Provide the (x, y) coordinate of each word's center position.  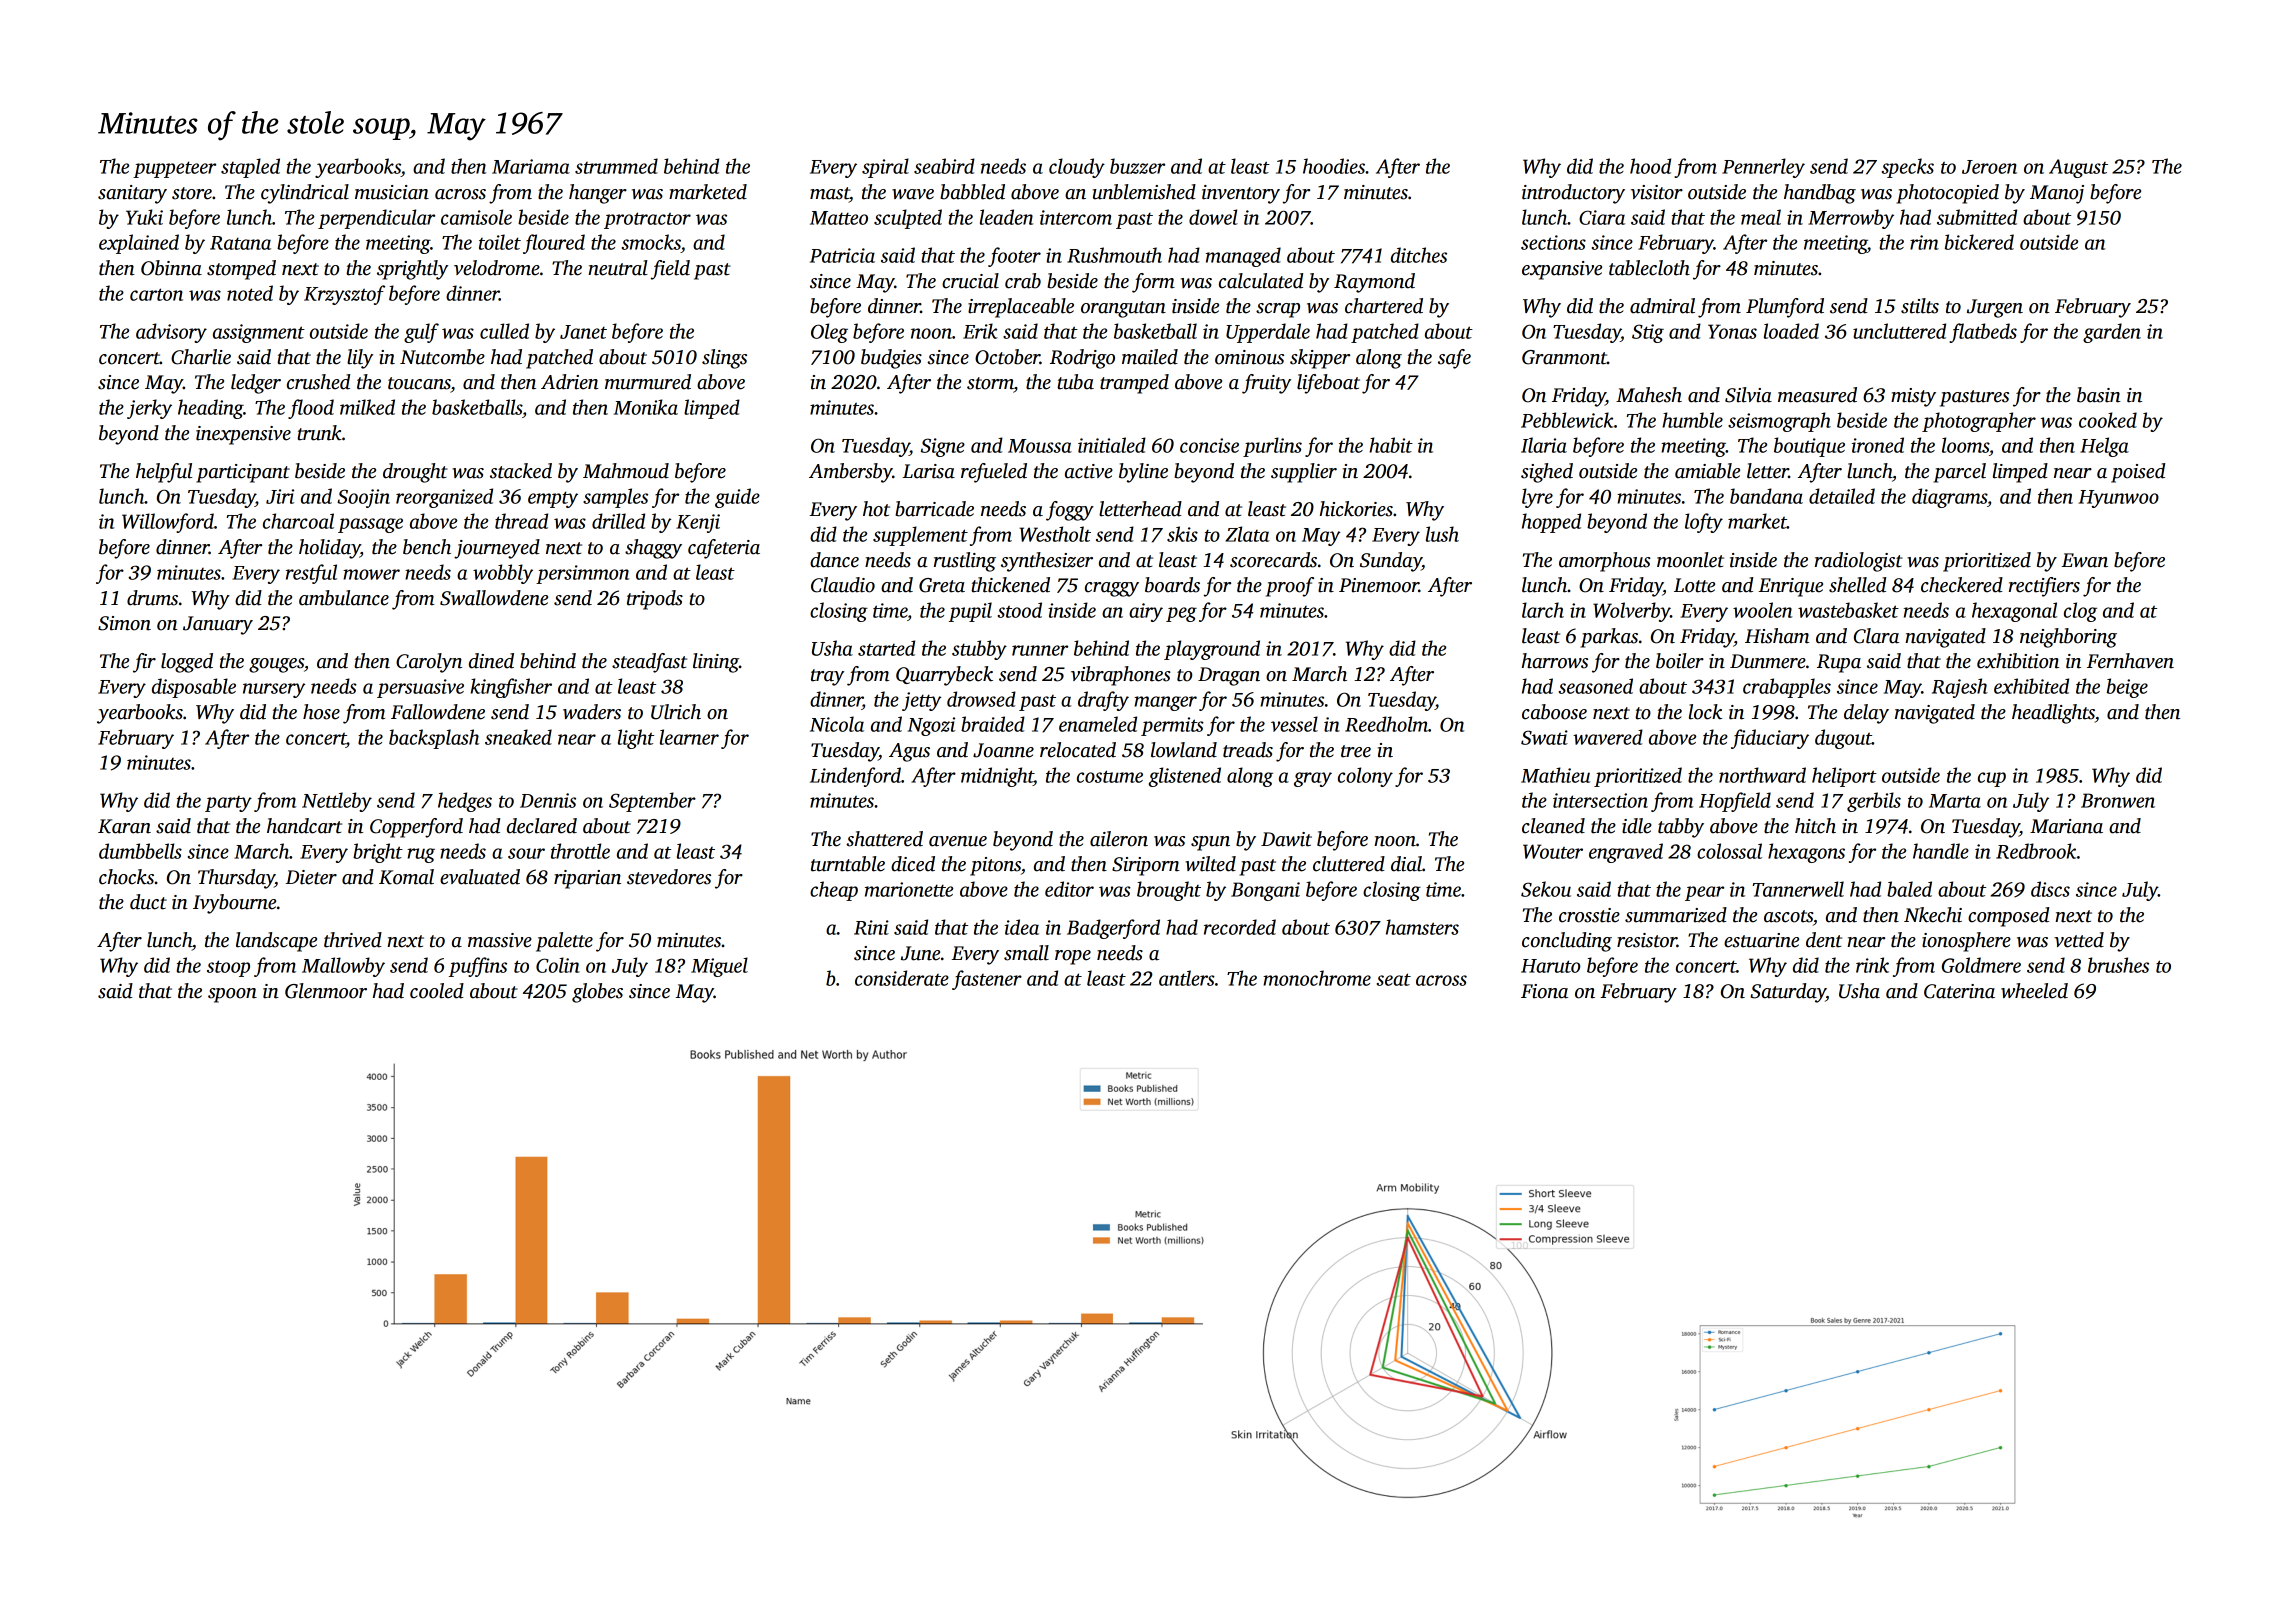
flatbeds (1983, 333)
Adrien (570, 382)
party (228, 804)
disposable (194, 688)
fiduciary (1770, 739)
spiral (885, 168)
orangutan (1123, 309)
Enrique (1790, 587)
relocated (1078, 750)
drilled (618, 521)
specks (1908, 168)
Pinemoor (1379, 585)
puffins (478, 967)
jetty (921, 701)
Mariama (531, 166)
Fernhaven (2130, 661)
